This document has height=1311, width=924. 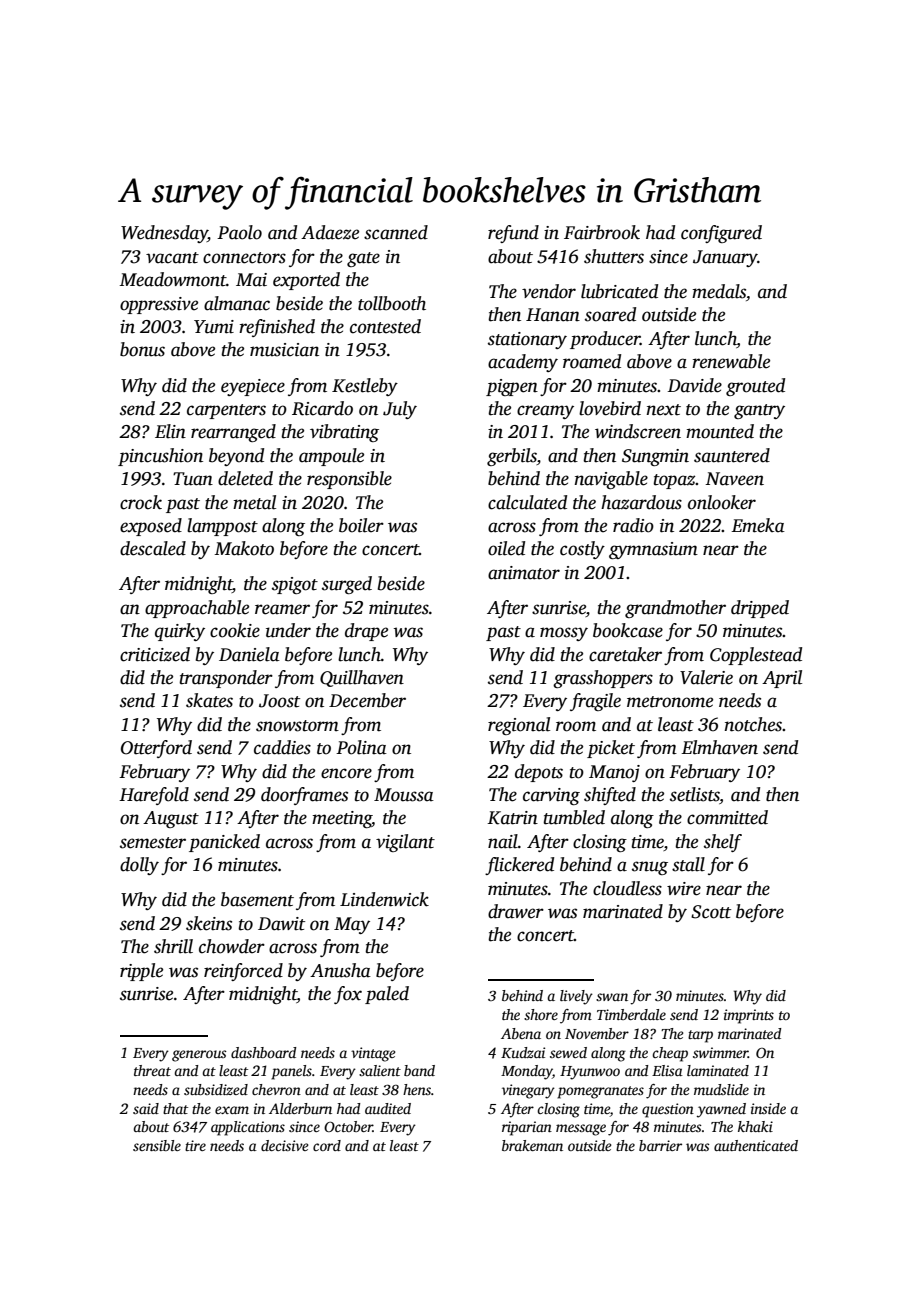 I want to click on Daniela, so click(x=249, y=654).
